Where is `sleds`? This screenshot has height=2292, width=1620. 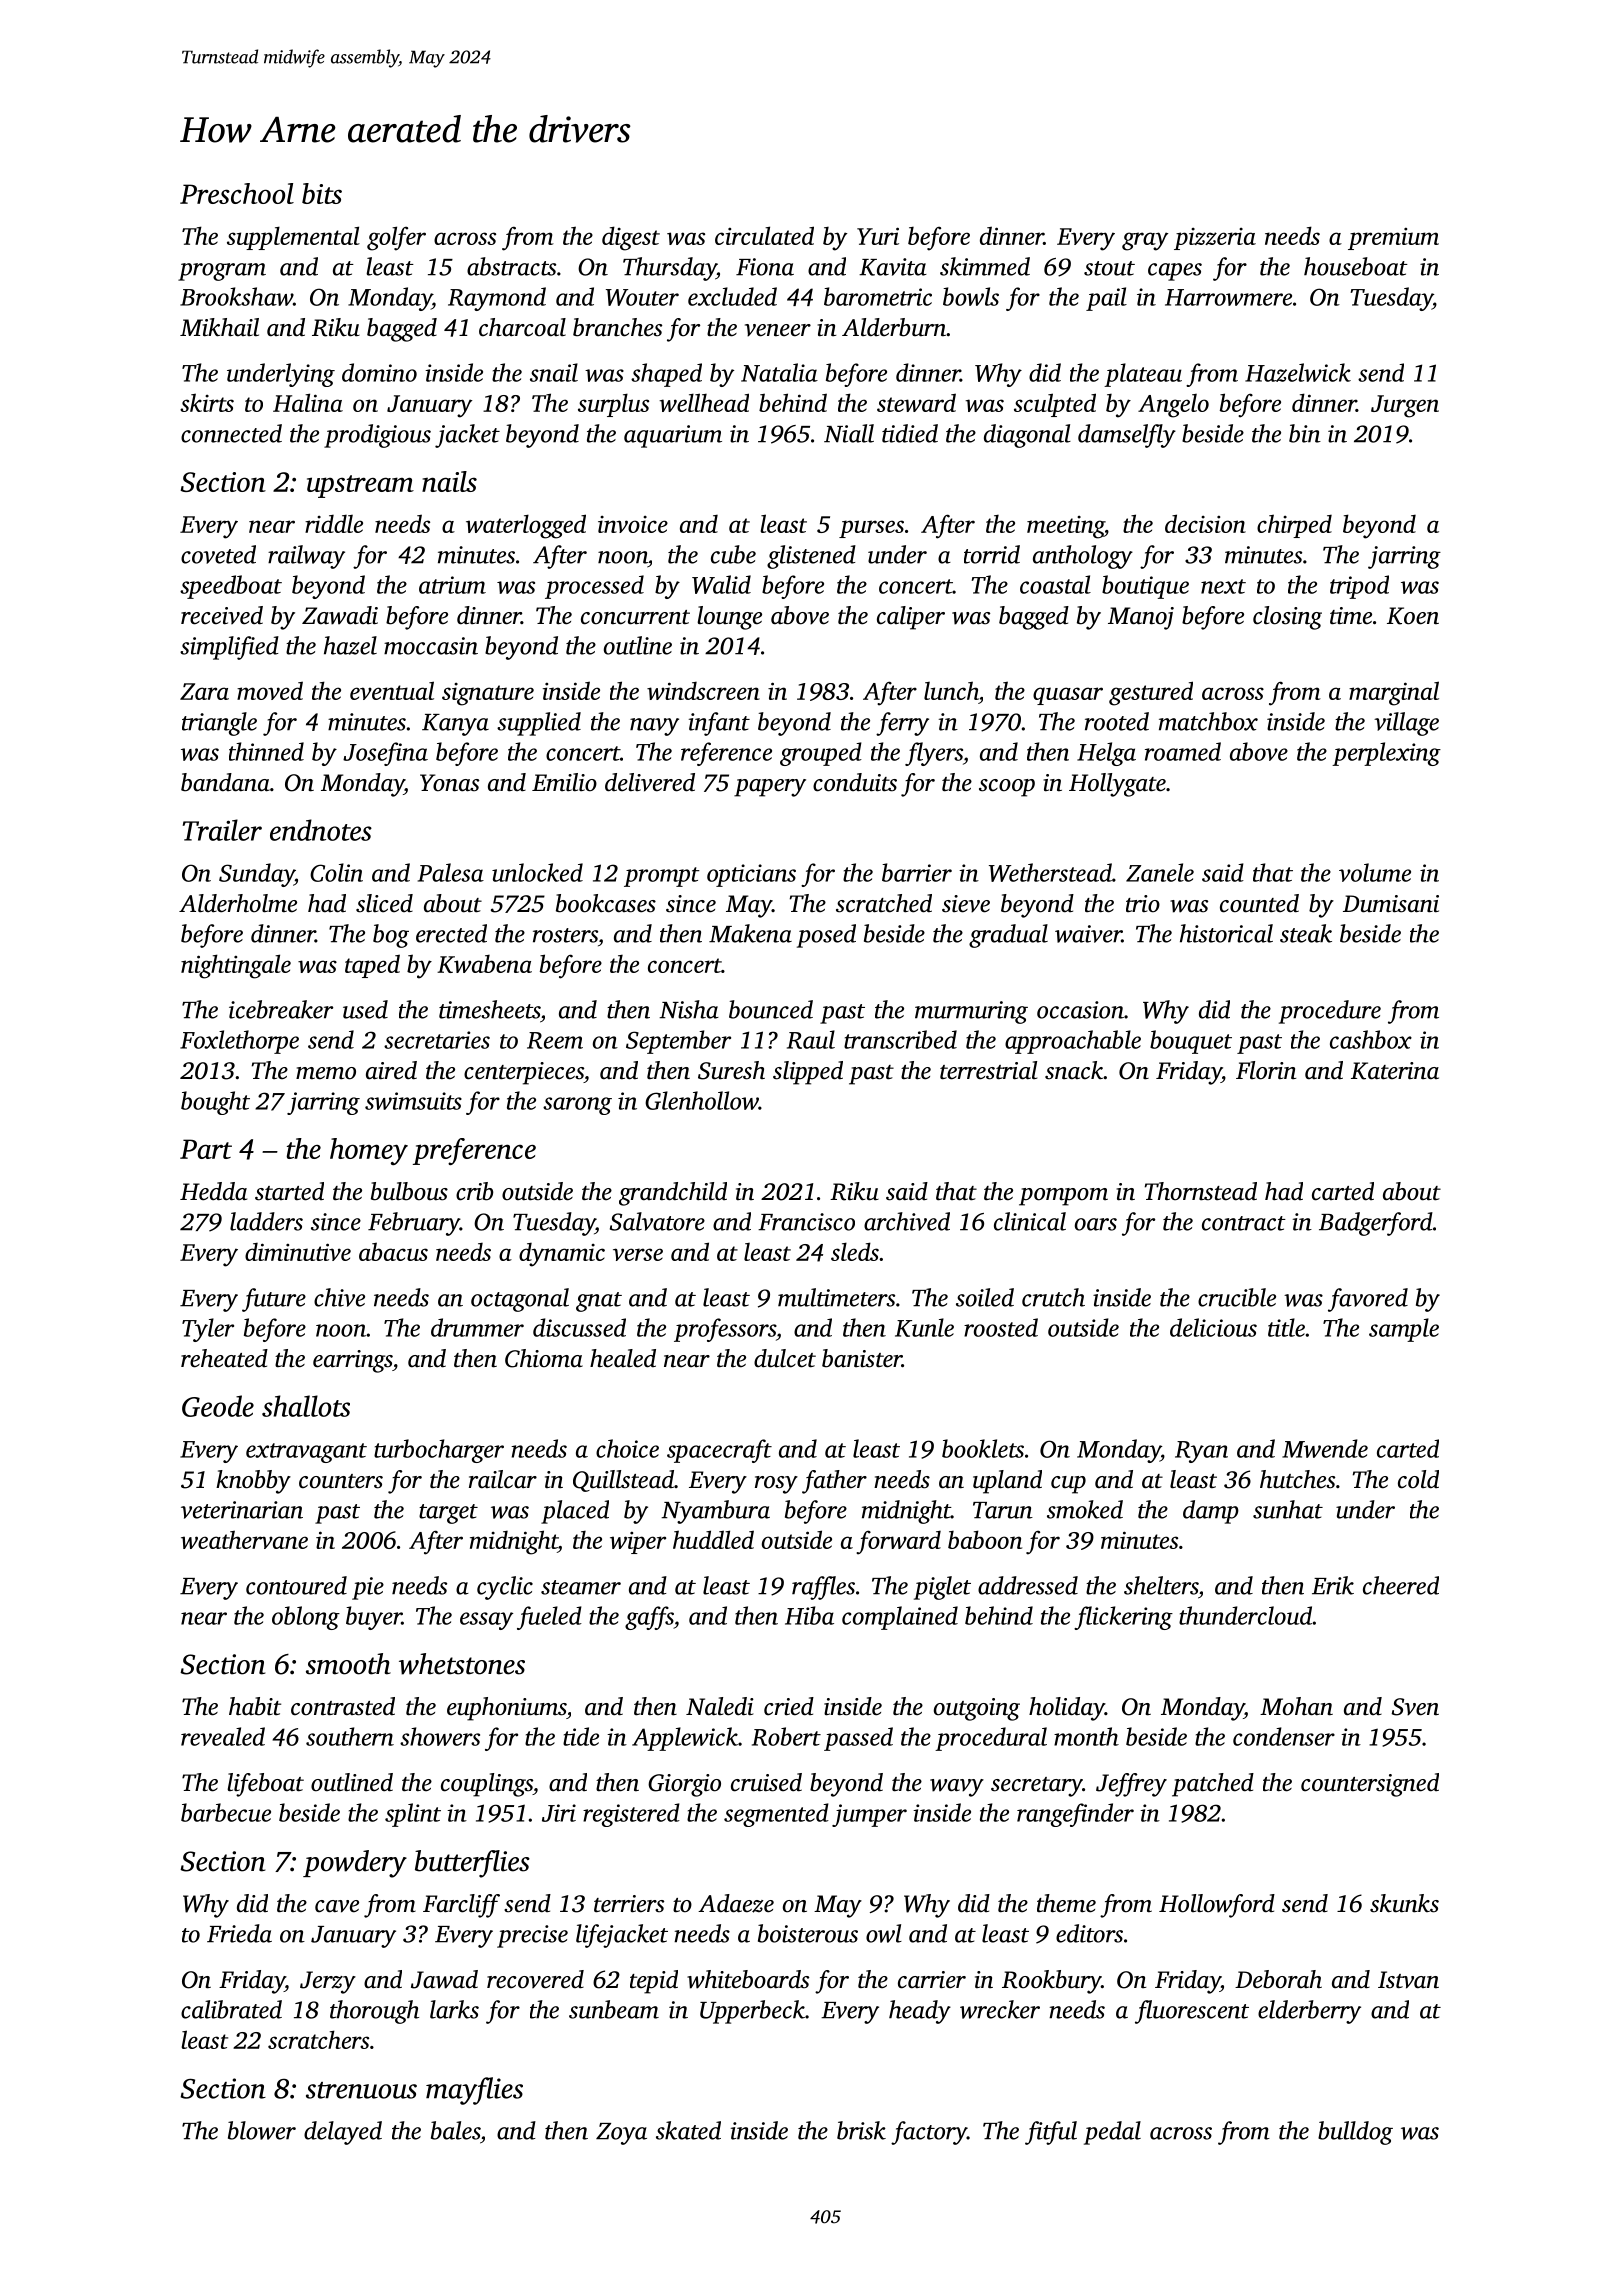 sleds is located at coordinates (855, 1251).
